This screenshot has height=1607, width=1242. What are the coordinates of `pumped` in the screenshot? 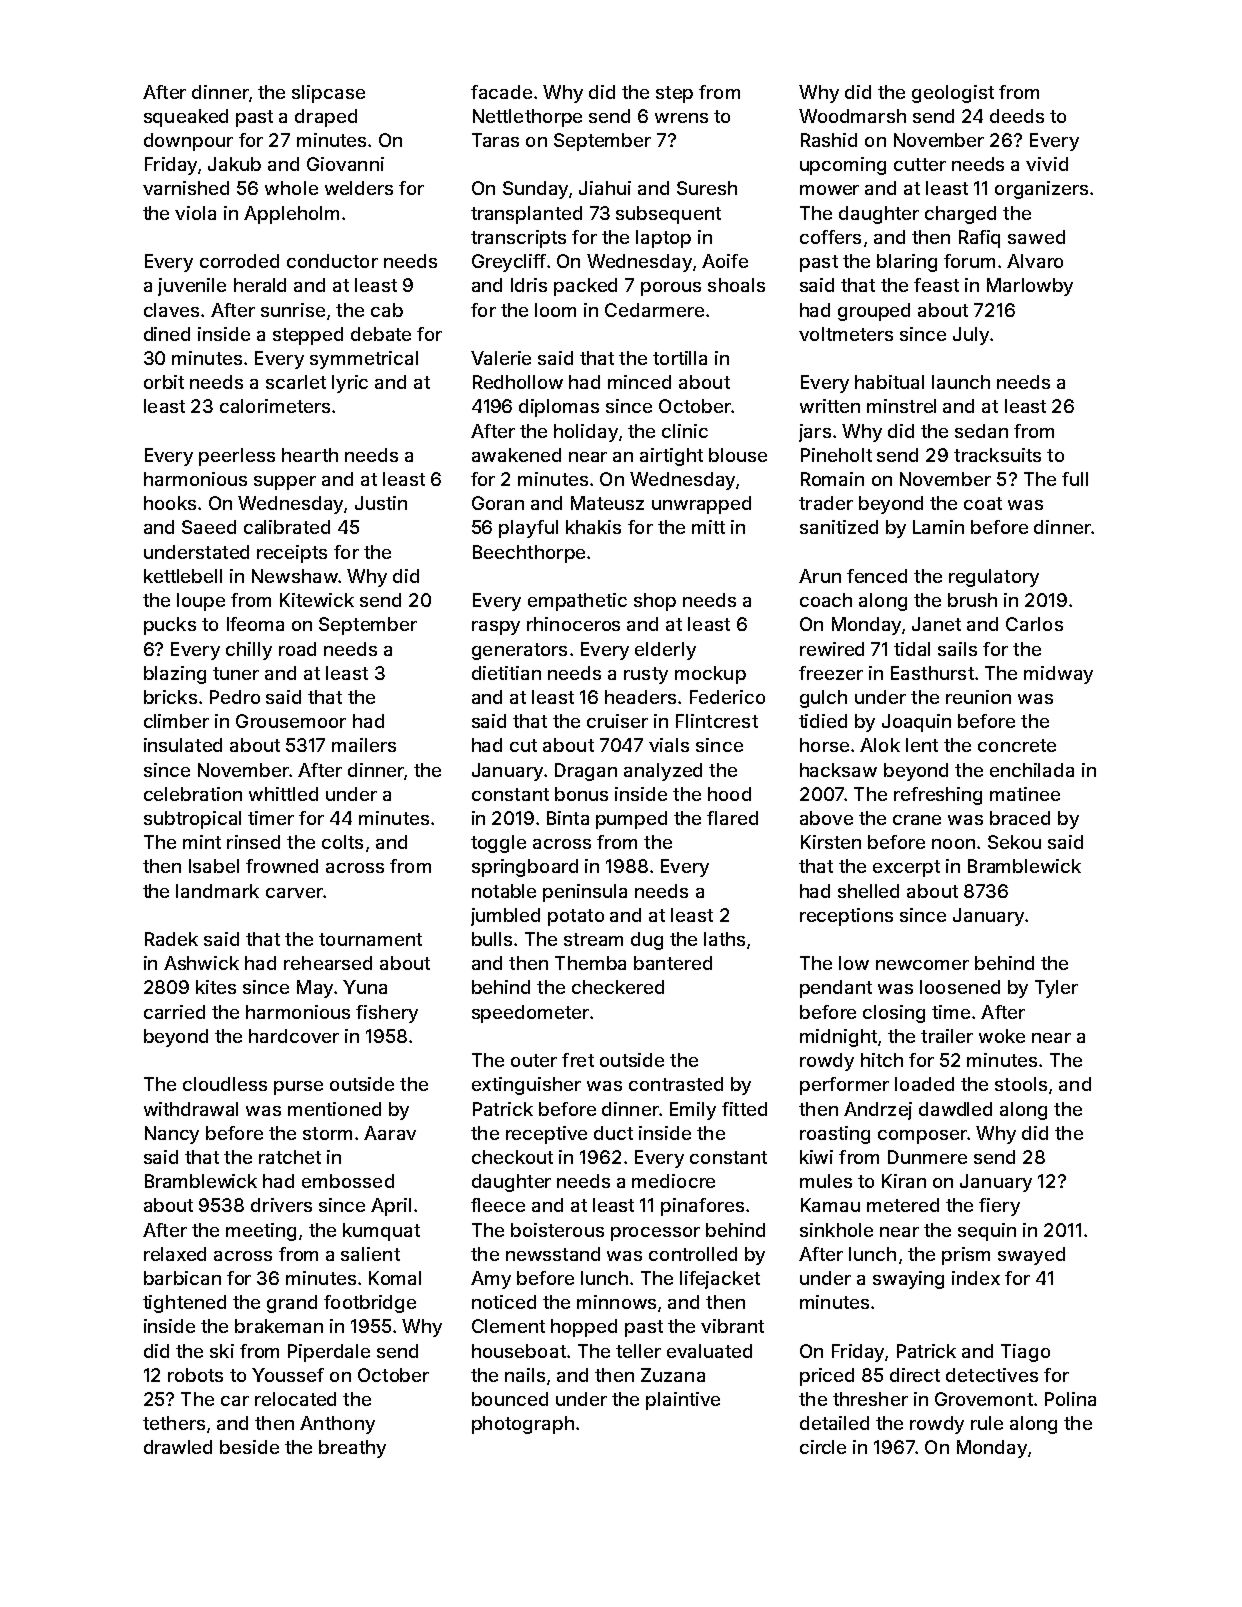 It's located at (631, 820).
